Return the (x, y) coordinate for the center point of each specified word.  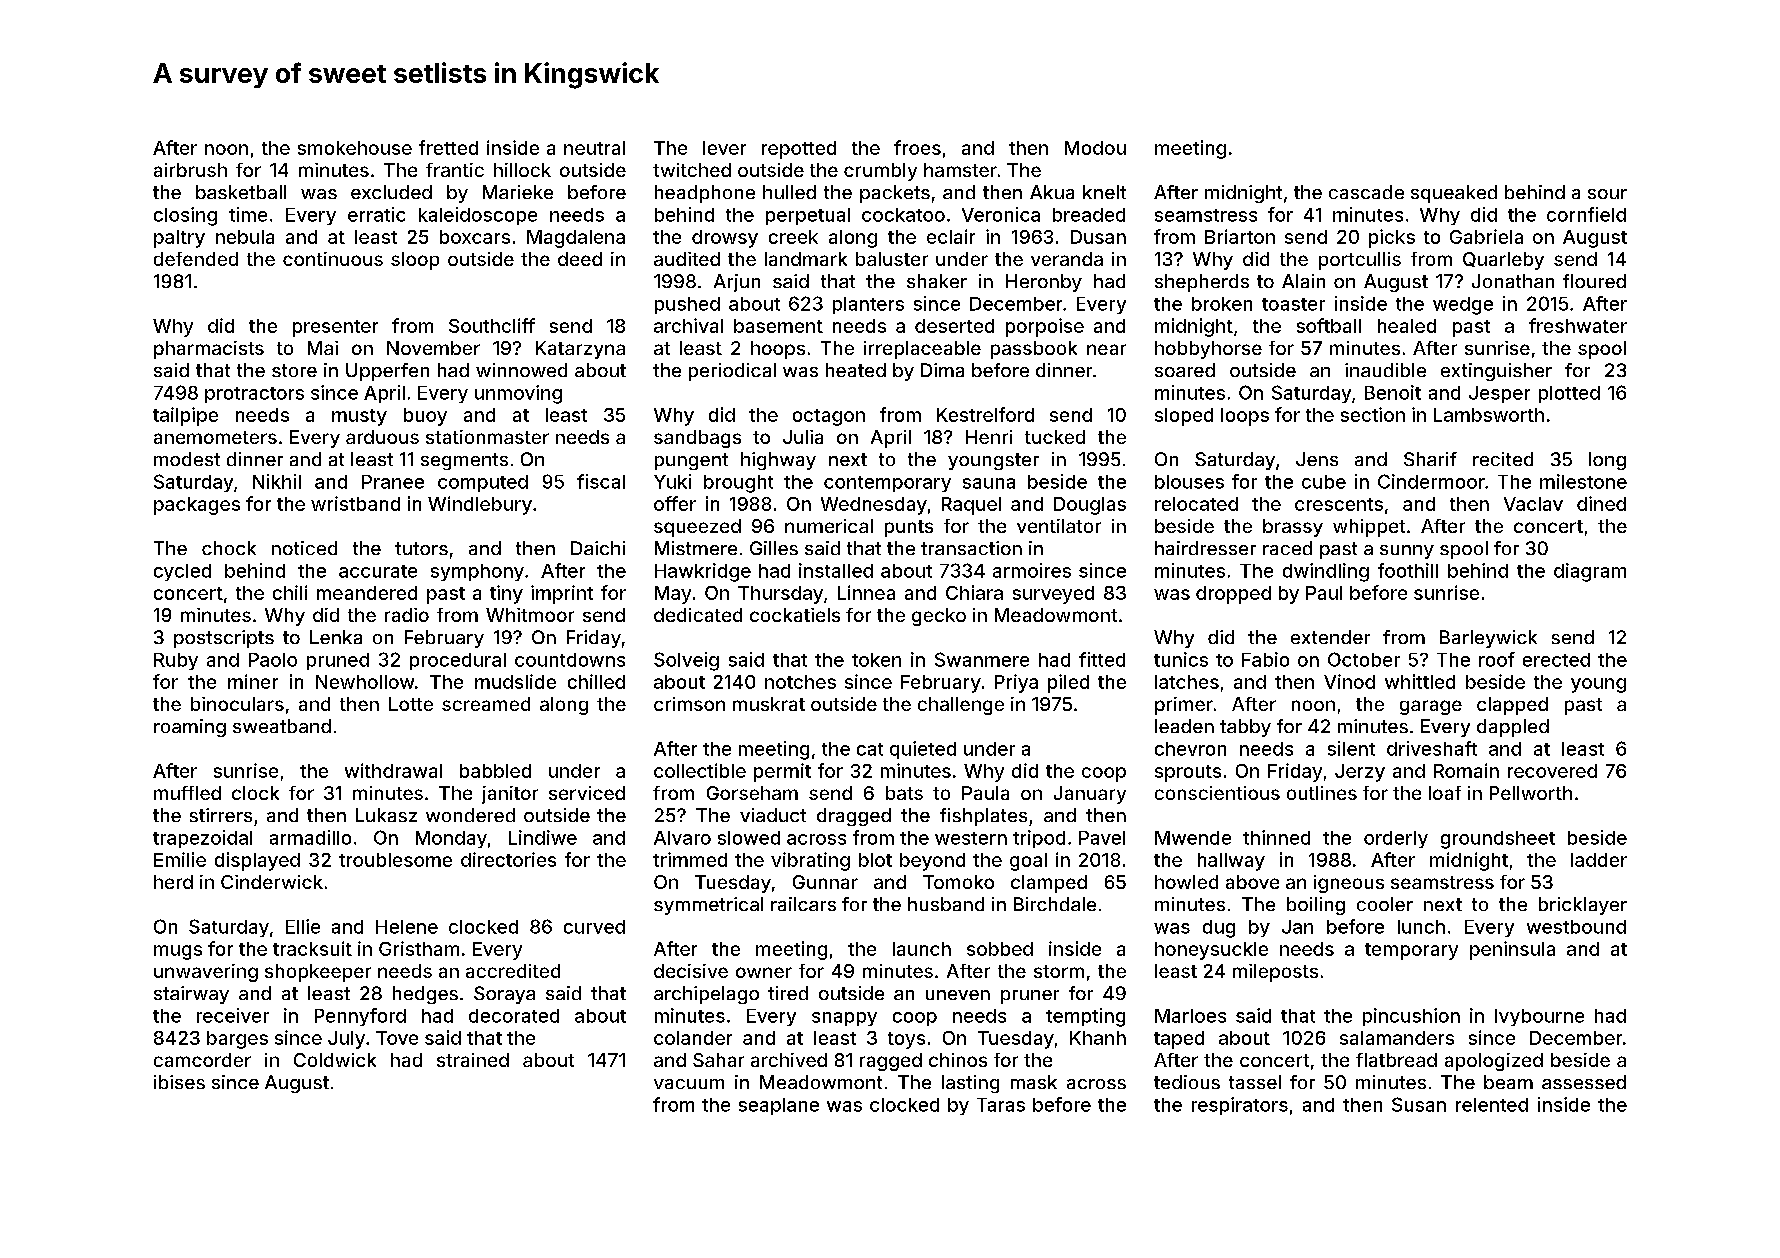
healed (1407, 326)
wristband (355, 503)
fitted (1102, 659)
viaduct (773, 815)
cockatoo (903, 215)
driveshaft (1432, 748)
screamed (486, 704)
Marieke (518, 192)
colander (693, 1038)
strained (473, 1060)
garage (1431, 707)
